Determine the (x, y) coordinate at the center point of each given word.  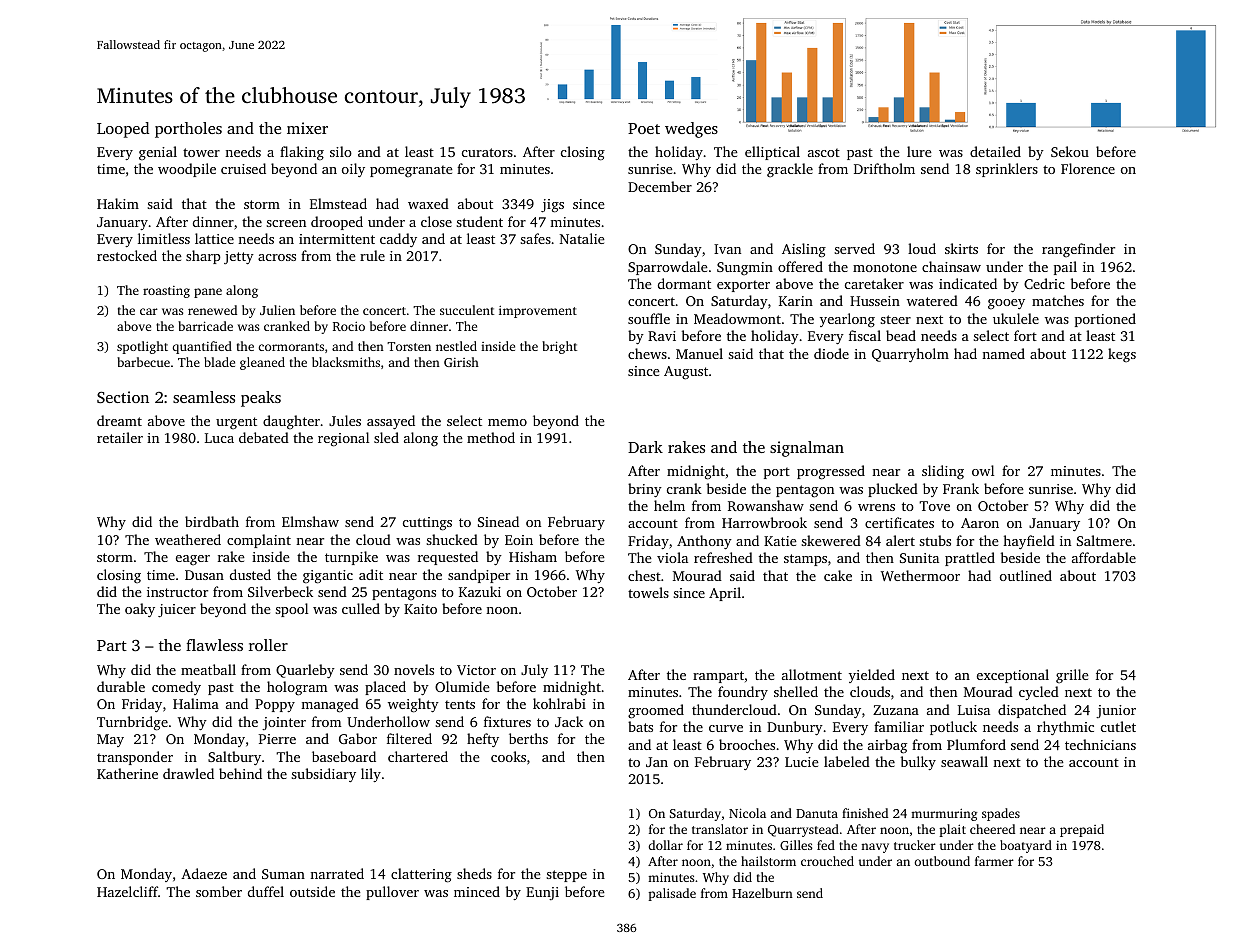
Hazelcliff (127, 891)
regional (343, 439)
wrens (876, 507)
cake (838, 575)
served (854, 248)
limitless (164, 238)
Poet (644, 128)
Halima (196, 703)
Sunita (919, 558)
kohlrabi (559, 703)
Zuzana (896, 710)
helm (669, 505)
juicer (177, 611)
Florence (1088, 168)
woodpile (187, 170)
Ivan (727, 249)
